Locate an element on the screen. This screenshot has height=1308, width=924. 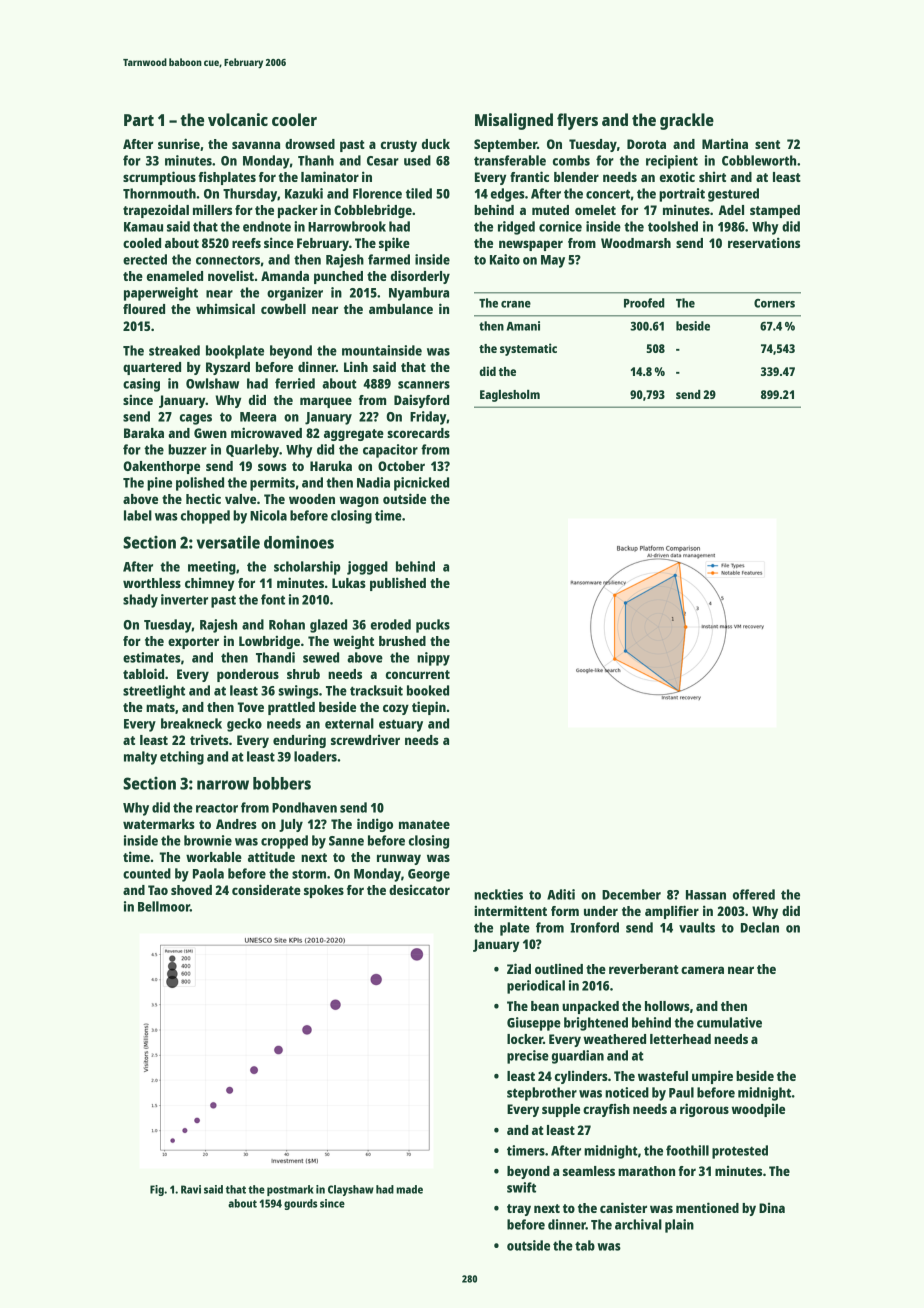
Ravi is located at coordinates (191, 1189).
